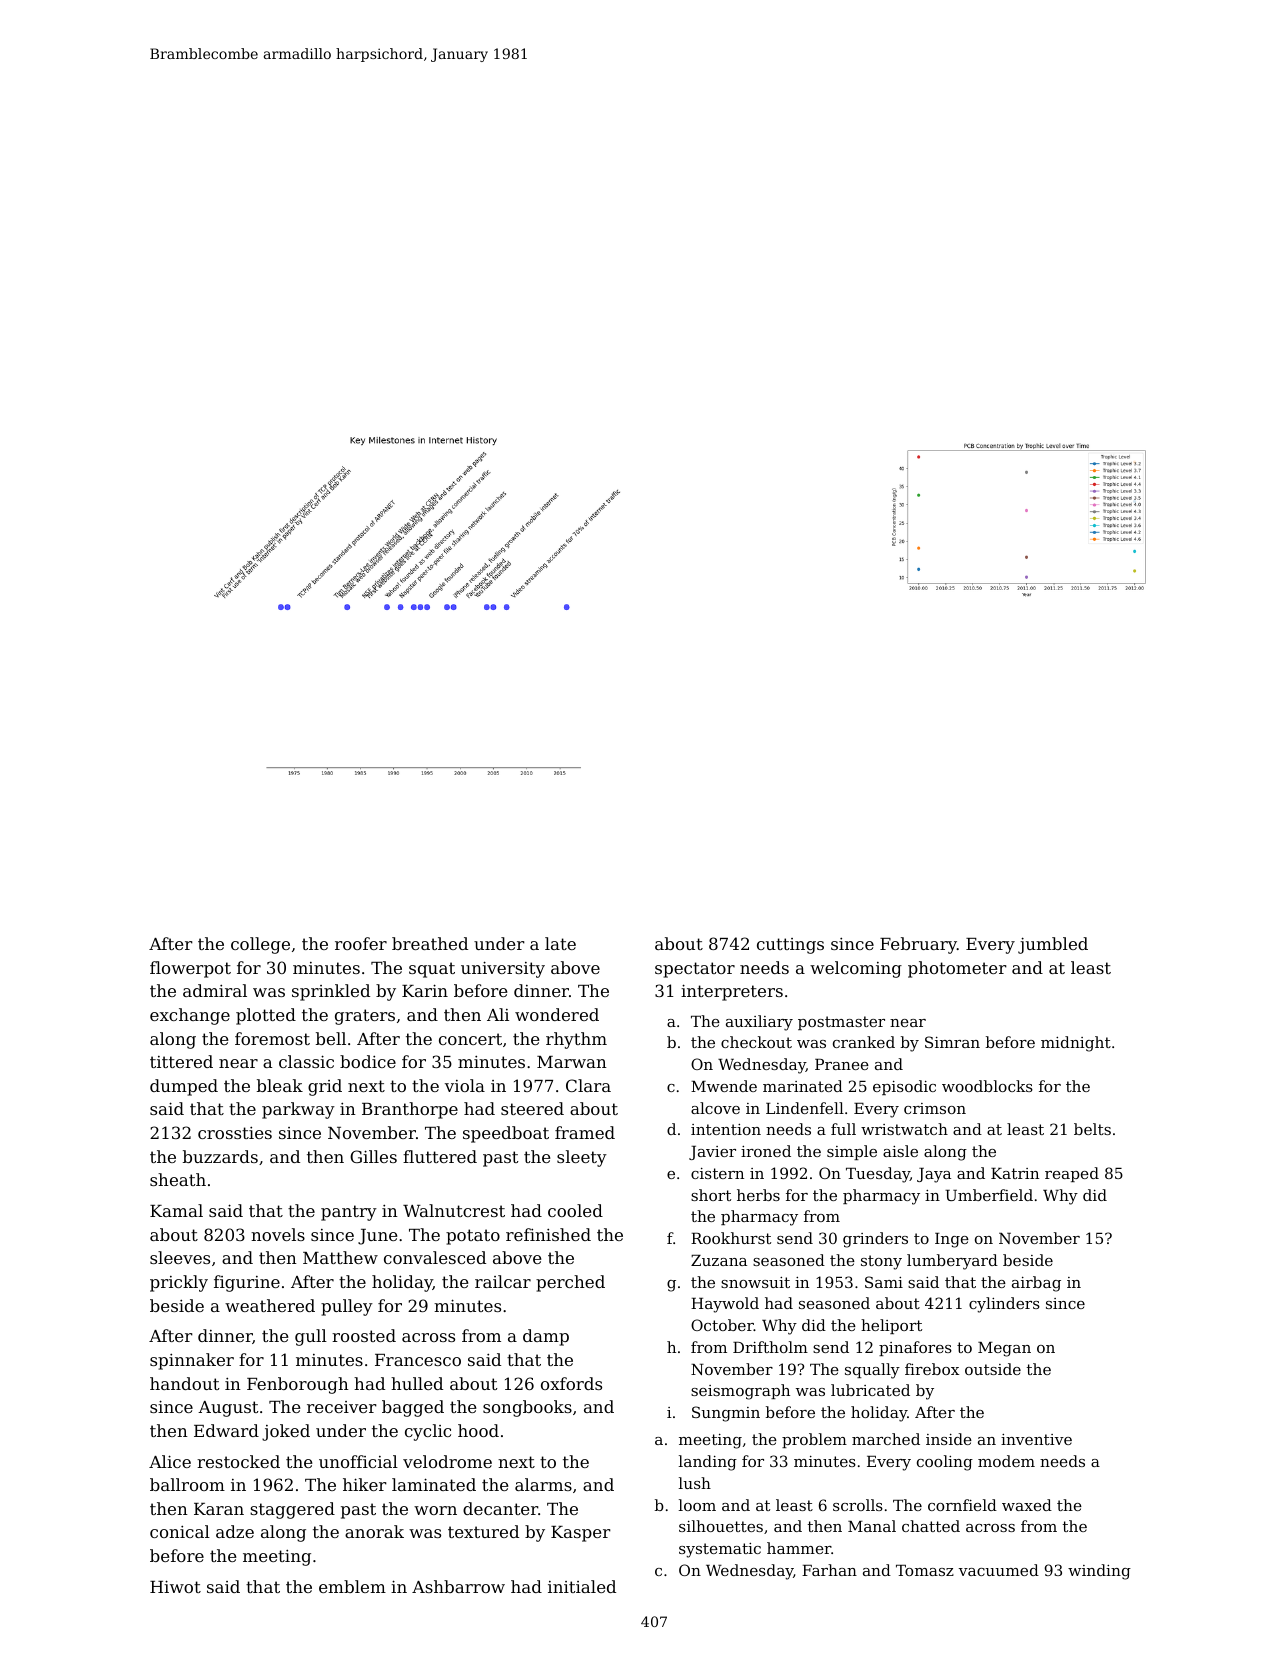 The image size is (1282, 1659). Describe the element at coordinates (790, 946) in the page. I see `cuttings` at that location.
